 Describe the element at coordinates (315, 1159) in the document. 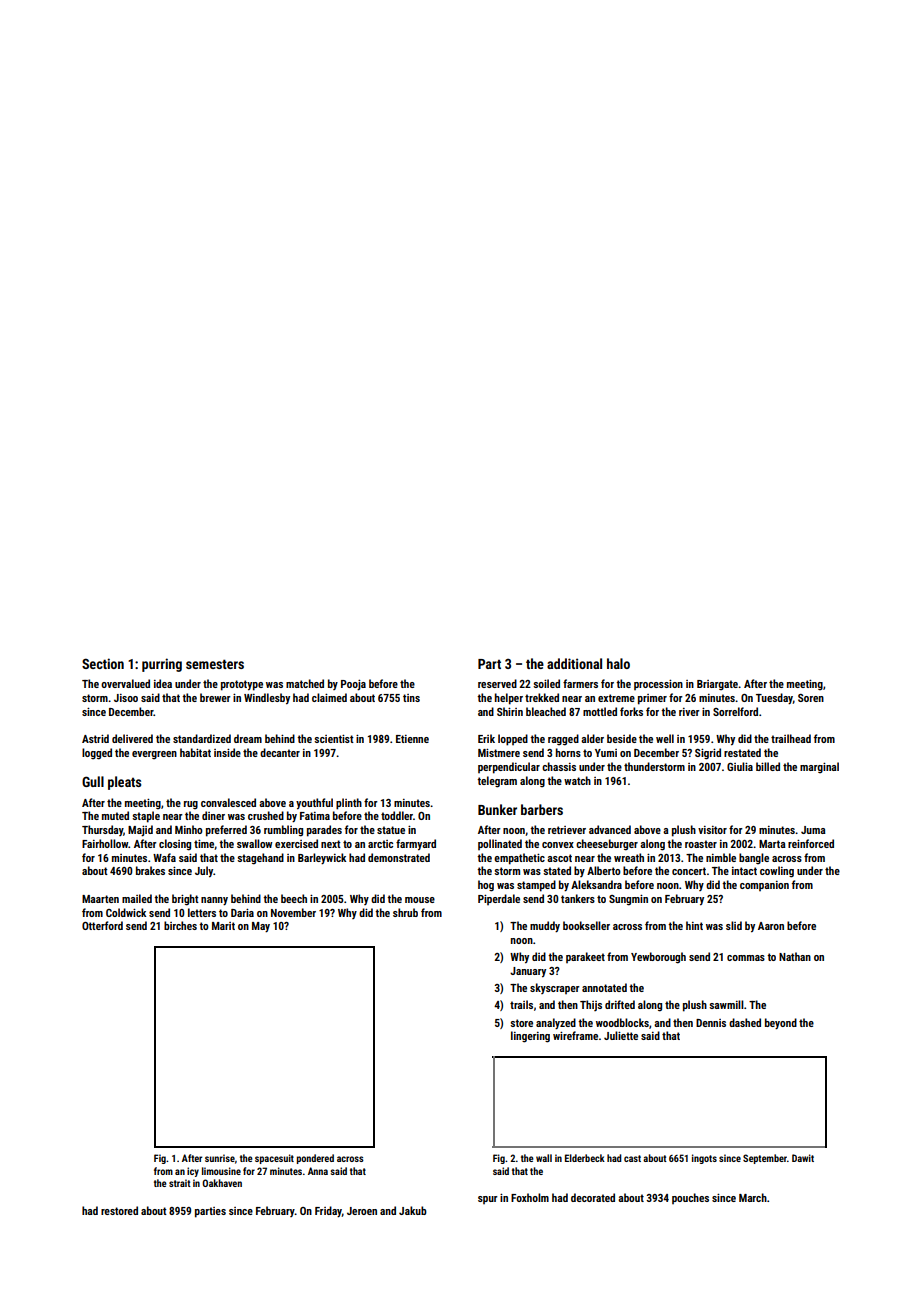

I see `pondered` at that location.
